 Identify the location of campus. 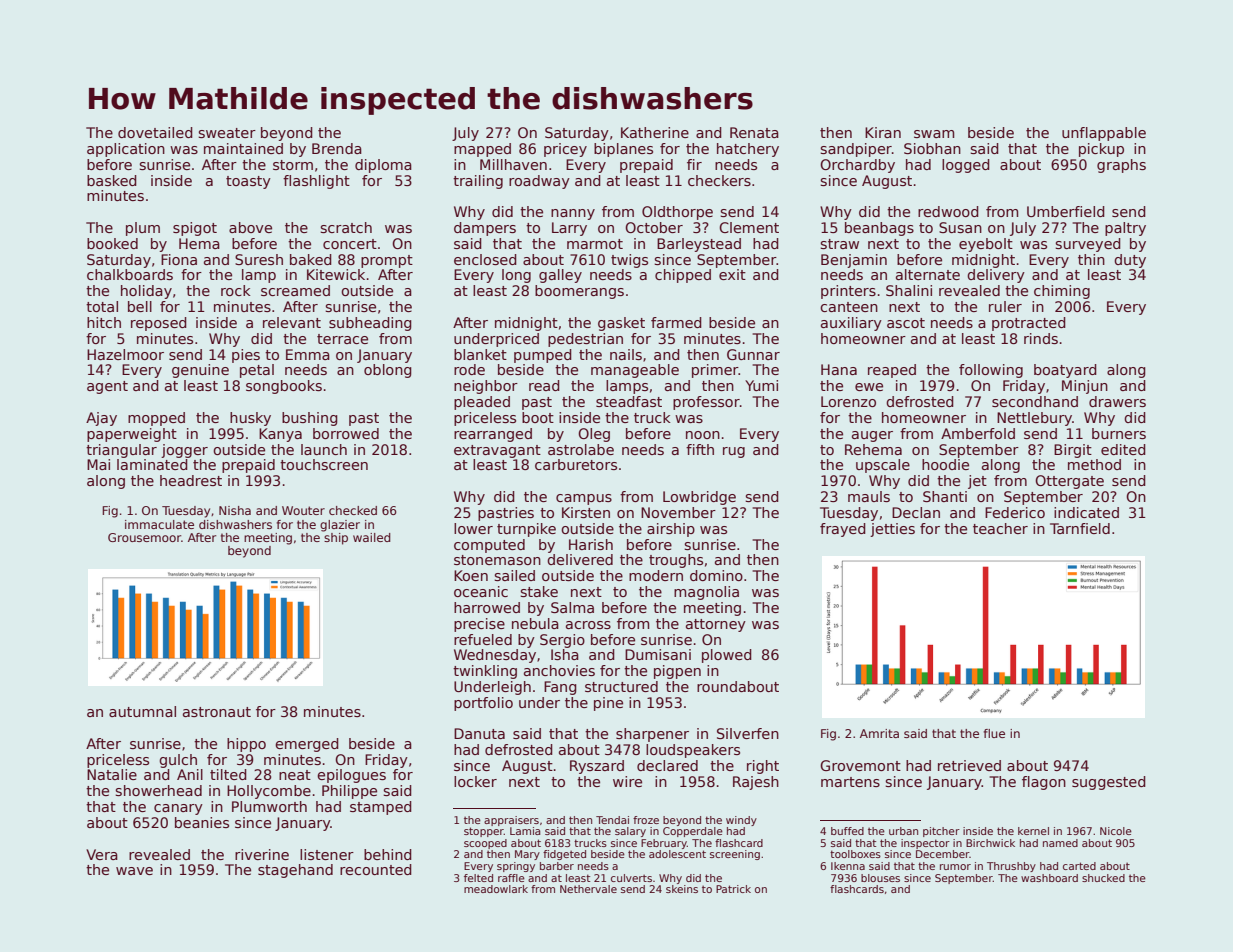
(584, 499).
